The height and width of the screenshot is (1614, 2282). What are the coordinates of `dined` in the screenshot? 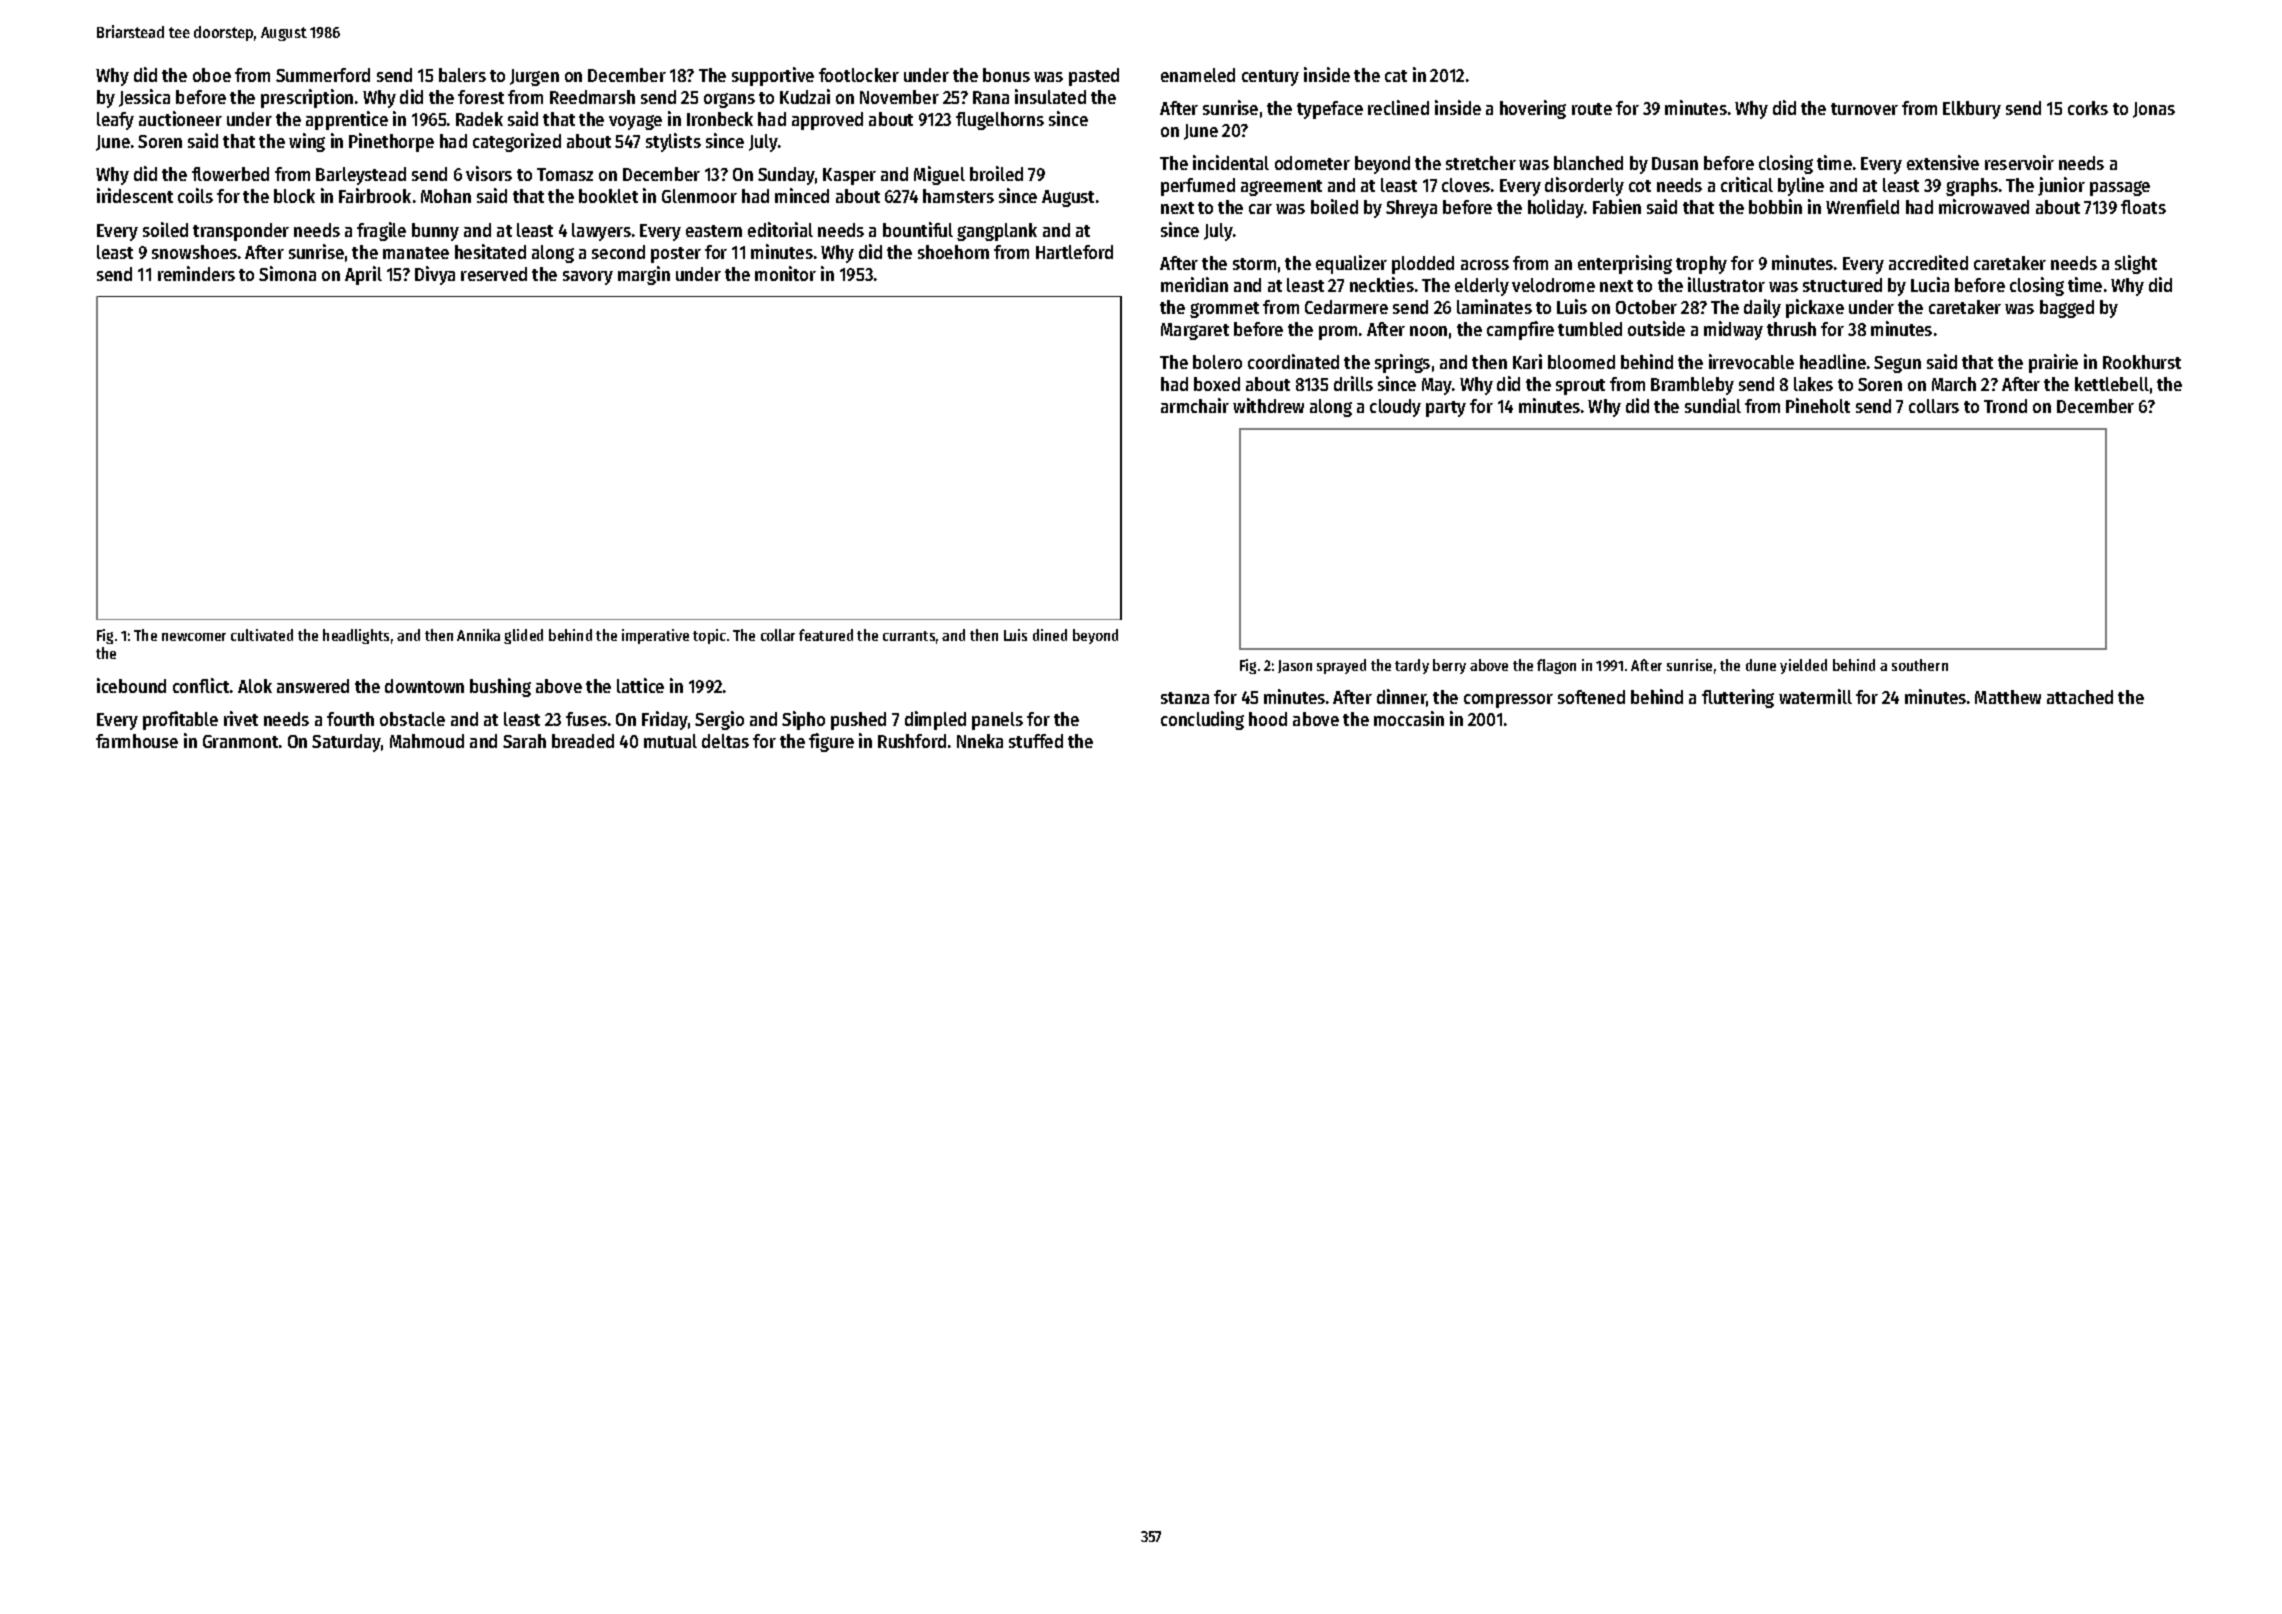 It's located at (1050, 635).
